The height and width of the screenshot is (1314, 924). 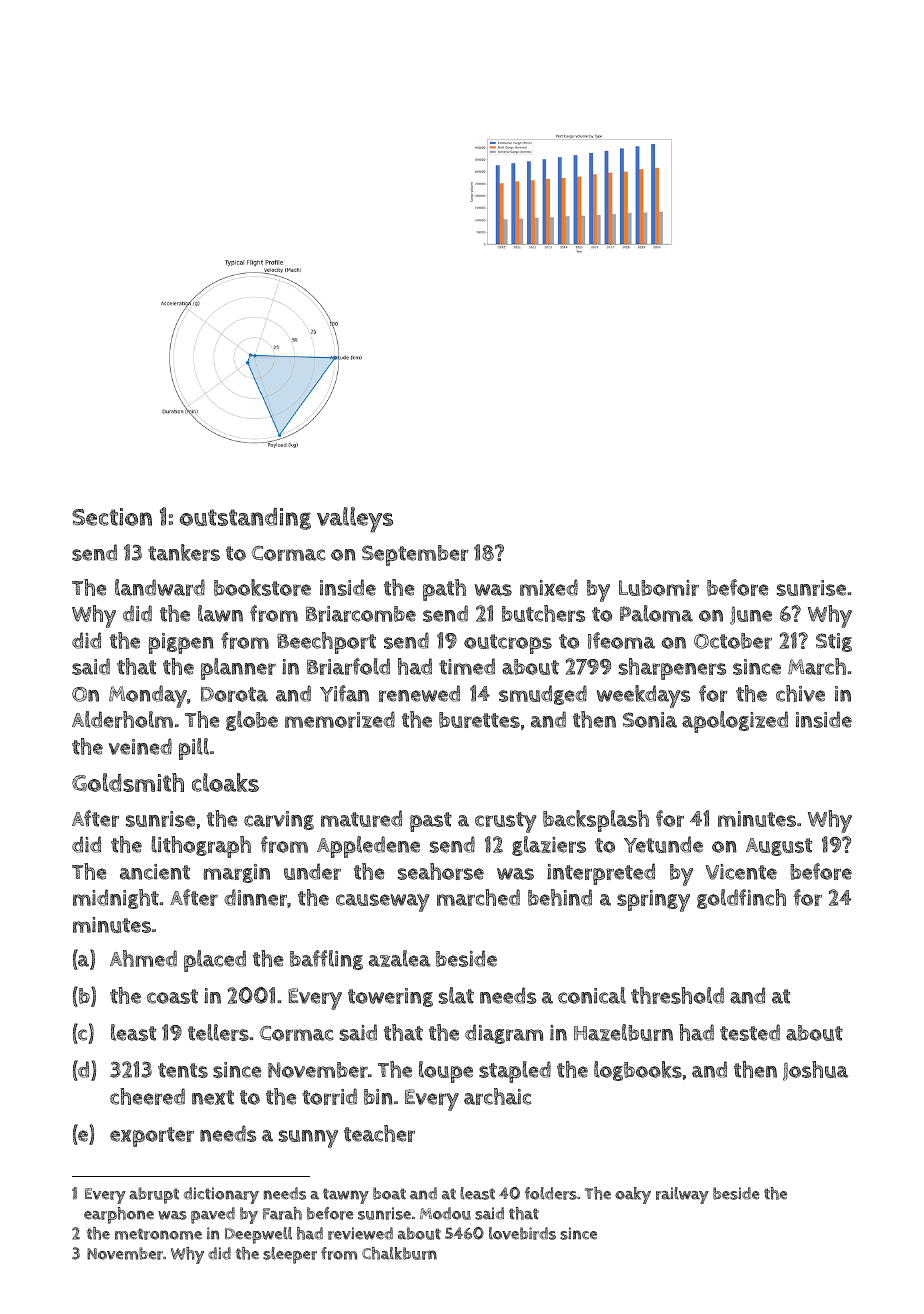 I want to click on backsplash, so click(x=596, y=821).
